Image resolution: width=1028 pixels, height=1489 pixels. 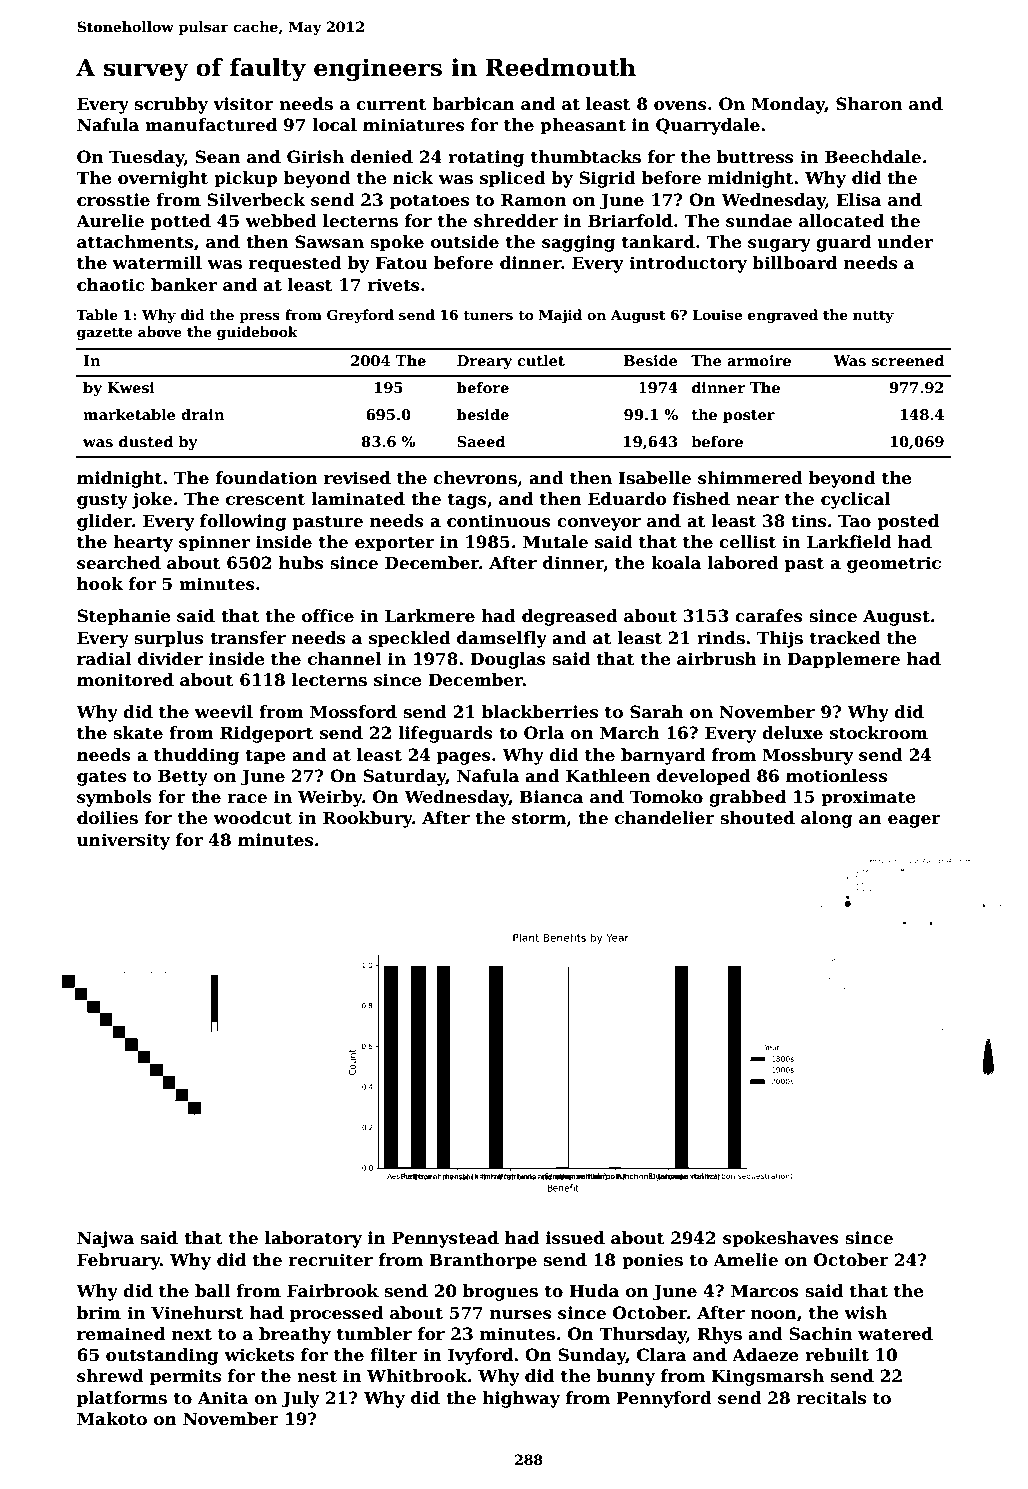 I want to click on Aurelie, so click(x=110, y=221).
